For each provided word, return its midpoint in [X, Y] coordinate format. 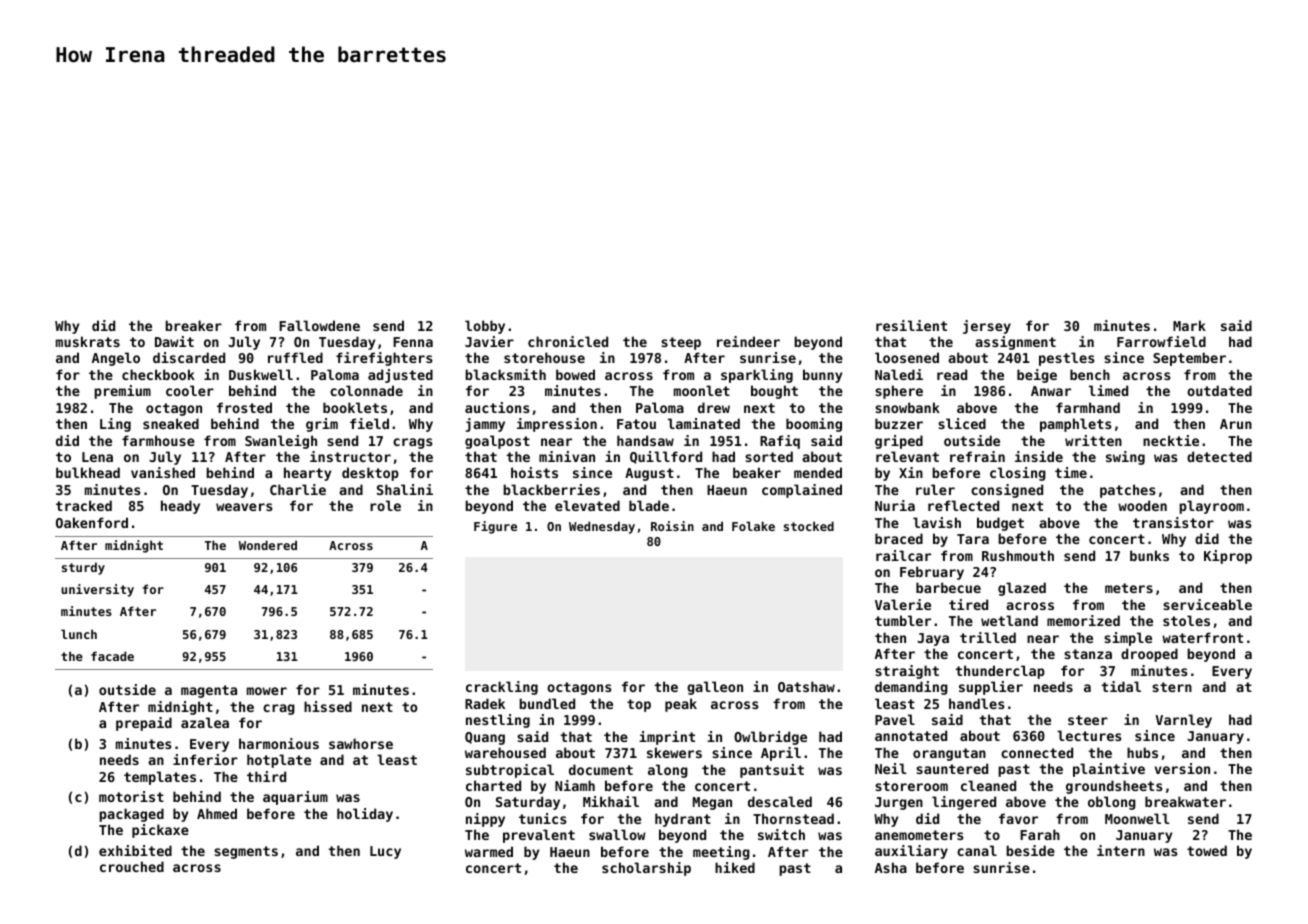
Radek [485, 703]
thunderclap [1000, 672]
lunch [79, 634]
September [1189, 359]
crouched [132, 866]
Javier [489, 341]
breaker [193, 325]
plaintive [1109, 770]
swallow [617, 834]
